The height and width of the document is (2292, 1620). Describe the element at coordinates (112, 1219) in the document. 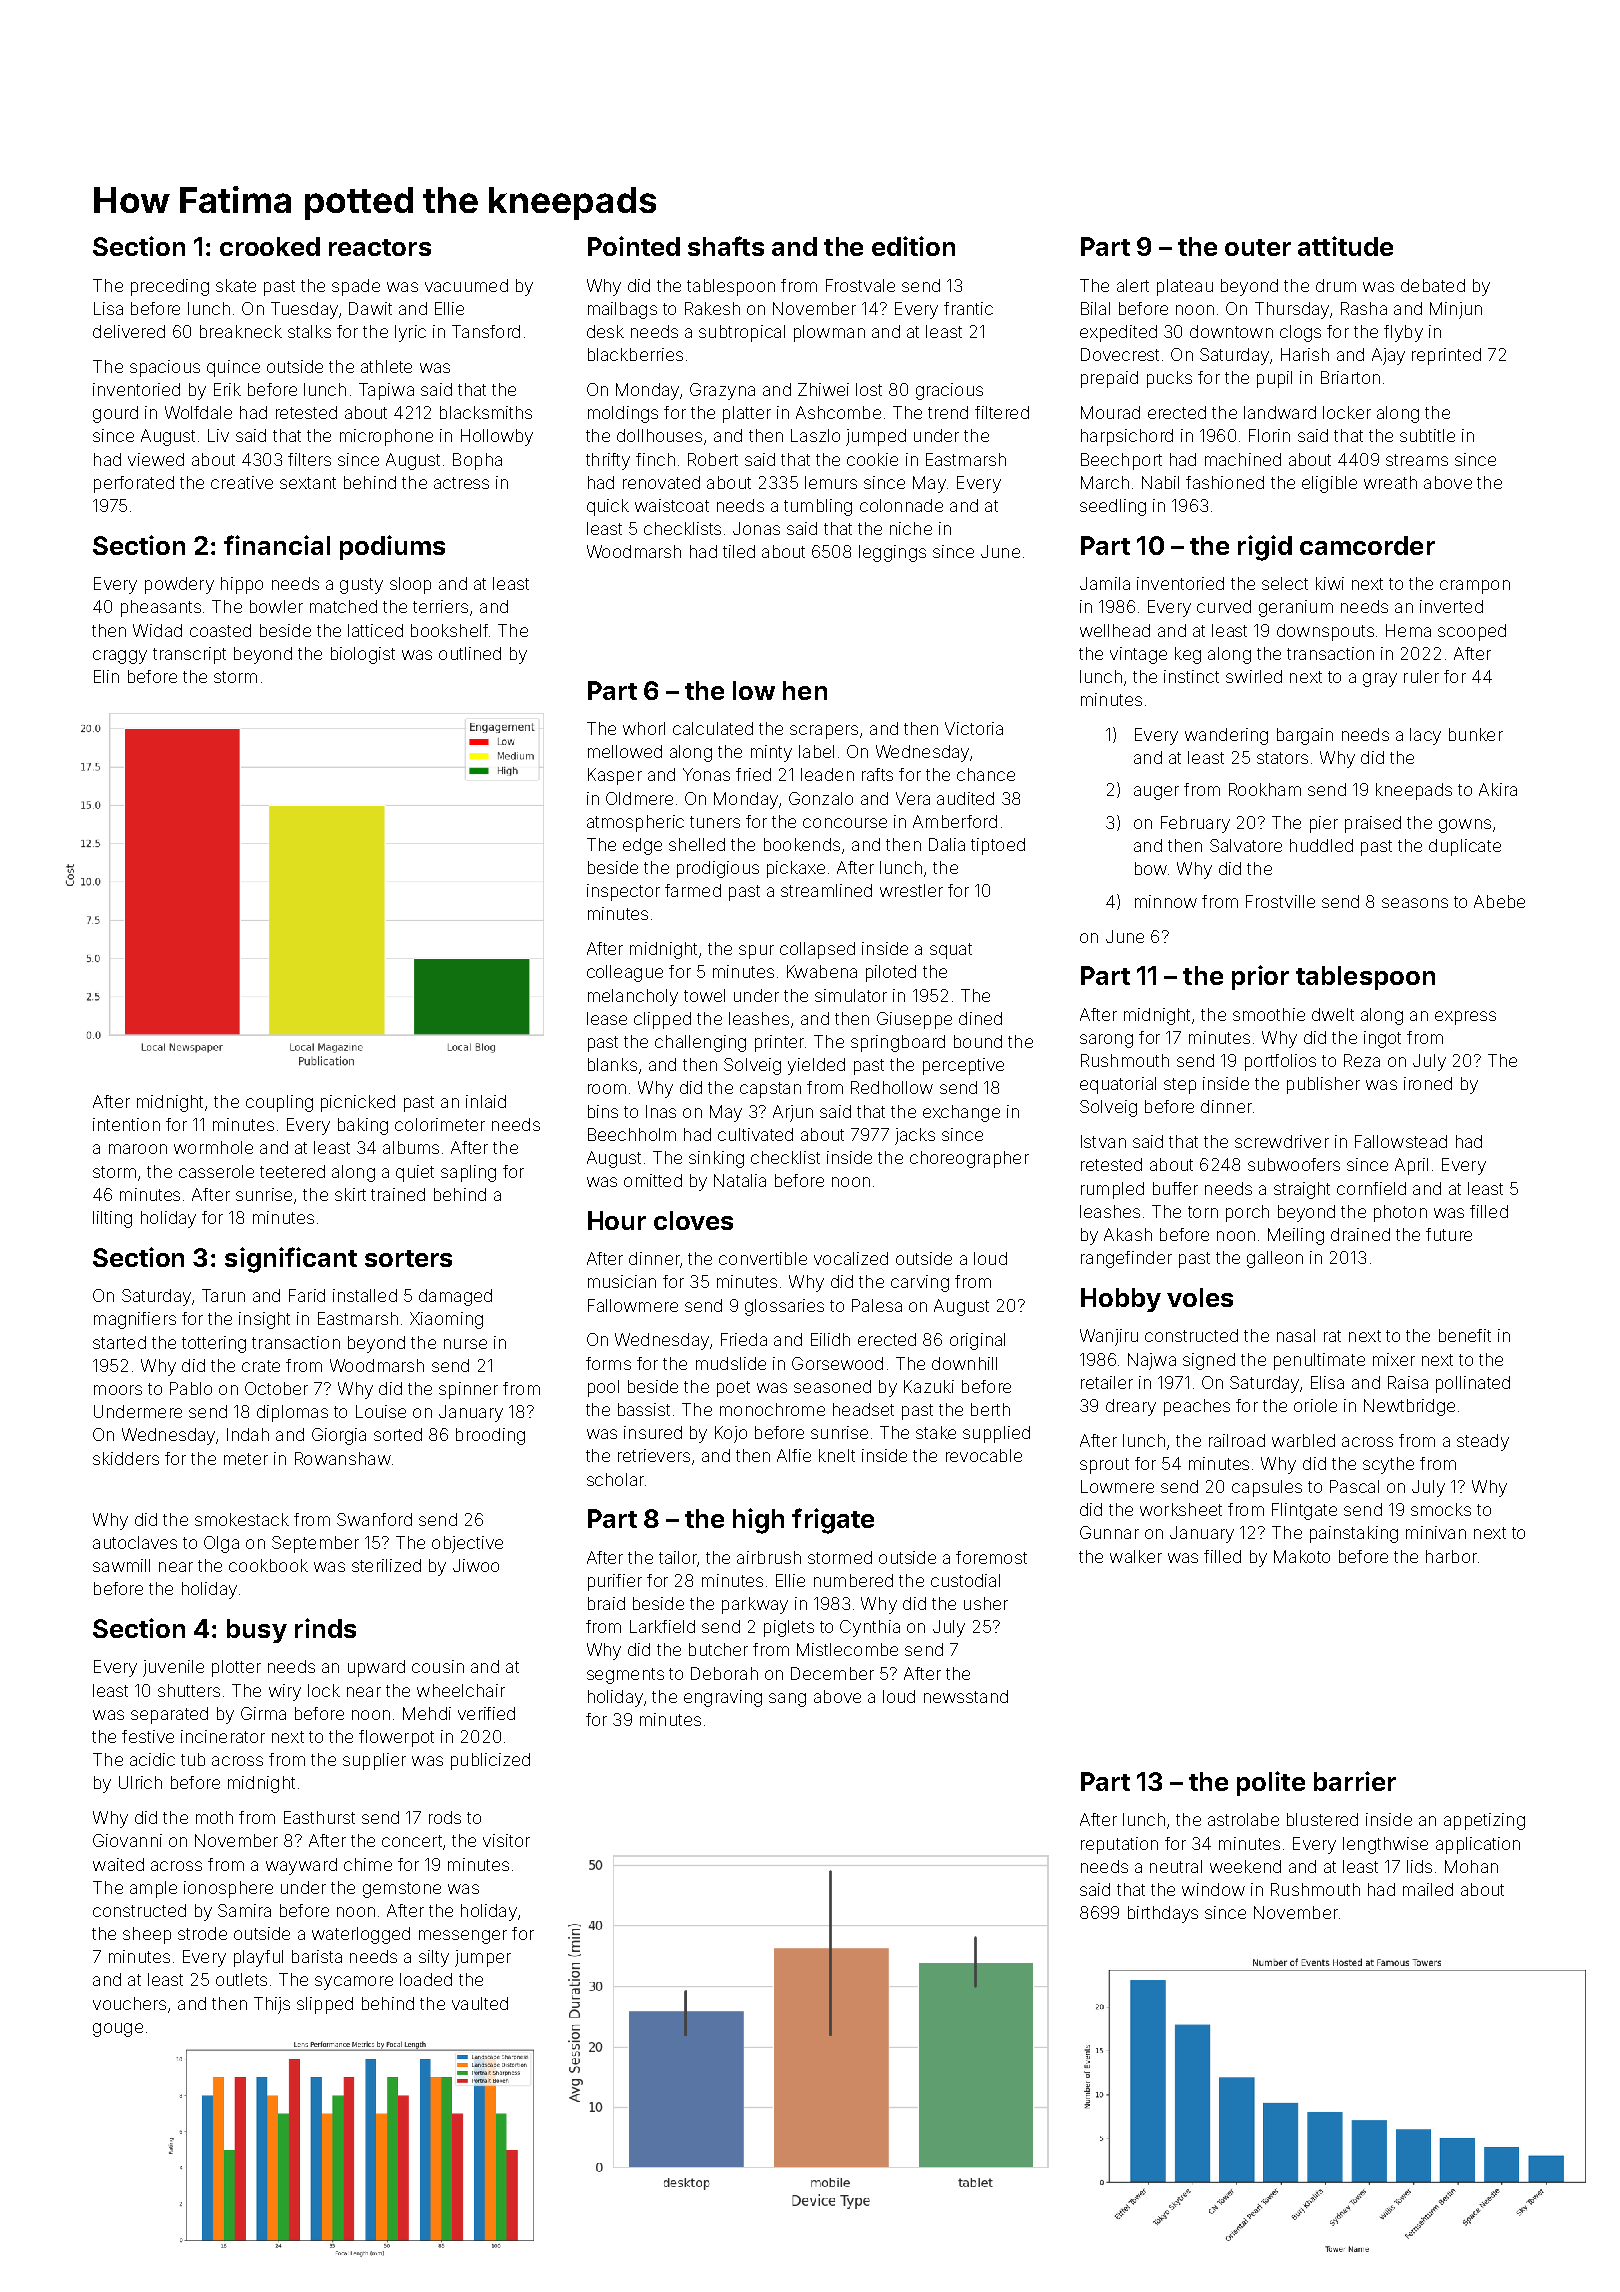

I see `lilting` at that location.
